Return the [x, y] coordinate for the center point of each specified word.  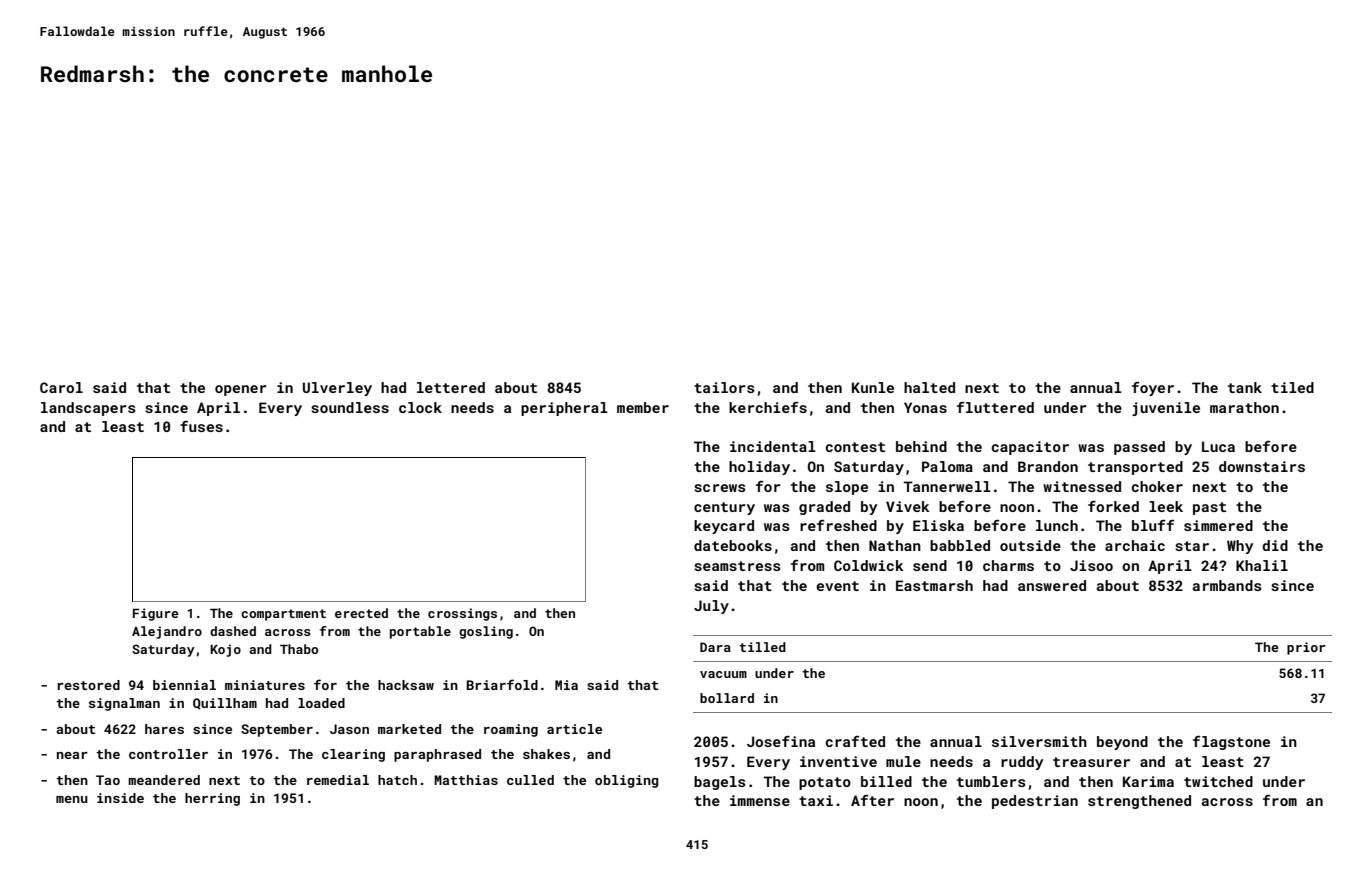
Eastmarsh [934, 585]
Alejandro [167, 632]
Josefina [781, 741]
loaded [321, 703]
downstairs [1262, 466]
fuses [201, 426]
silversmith [1039, 741]
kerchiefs [768, 407]
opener [240, 390]
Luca [1218, 446]
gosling [486, 632]
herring [212, 799]
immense [760, 800]
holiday [759, 468]
